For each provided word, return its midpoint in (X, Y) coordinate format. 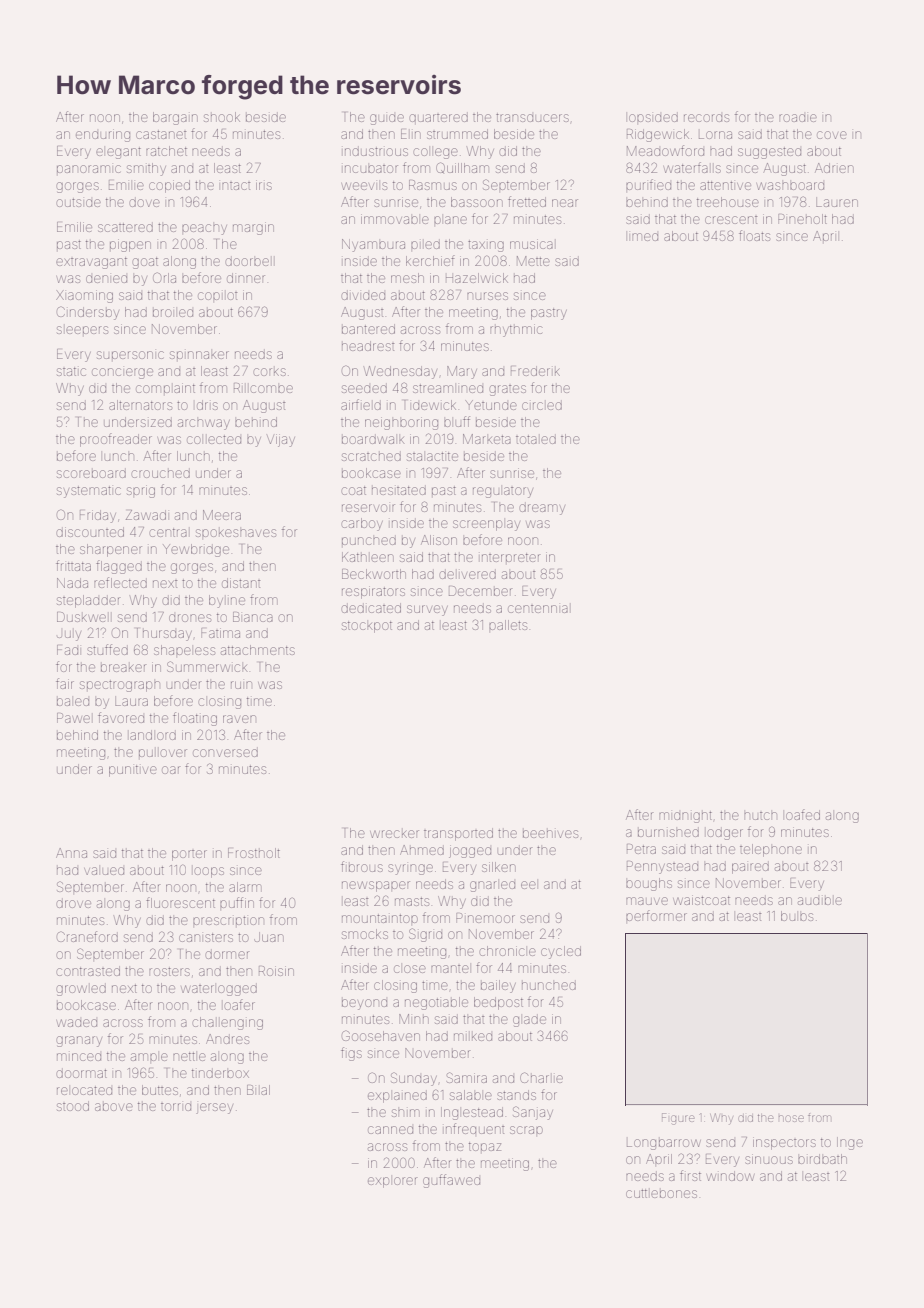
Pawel (75, 718)
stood (73, 1106)
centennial (539, 608)
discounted (90, 532)
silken (499, 867)
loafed (801, 814)
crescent (731, 220)
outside (78, 202)
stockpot (367, 626)
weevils (364, 185)
